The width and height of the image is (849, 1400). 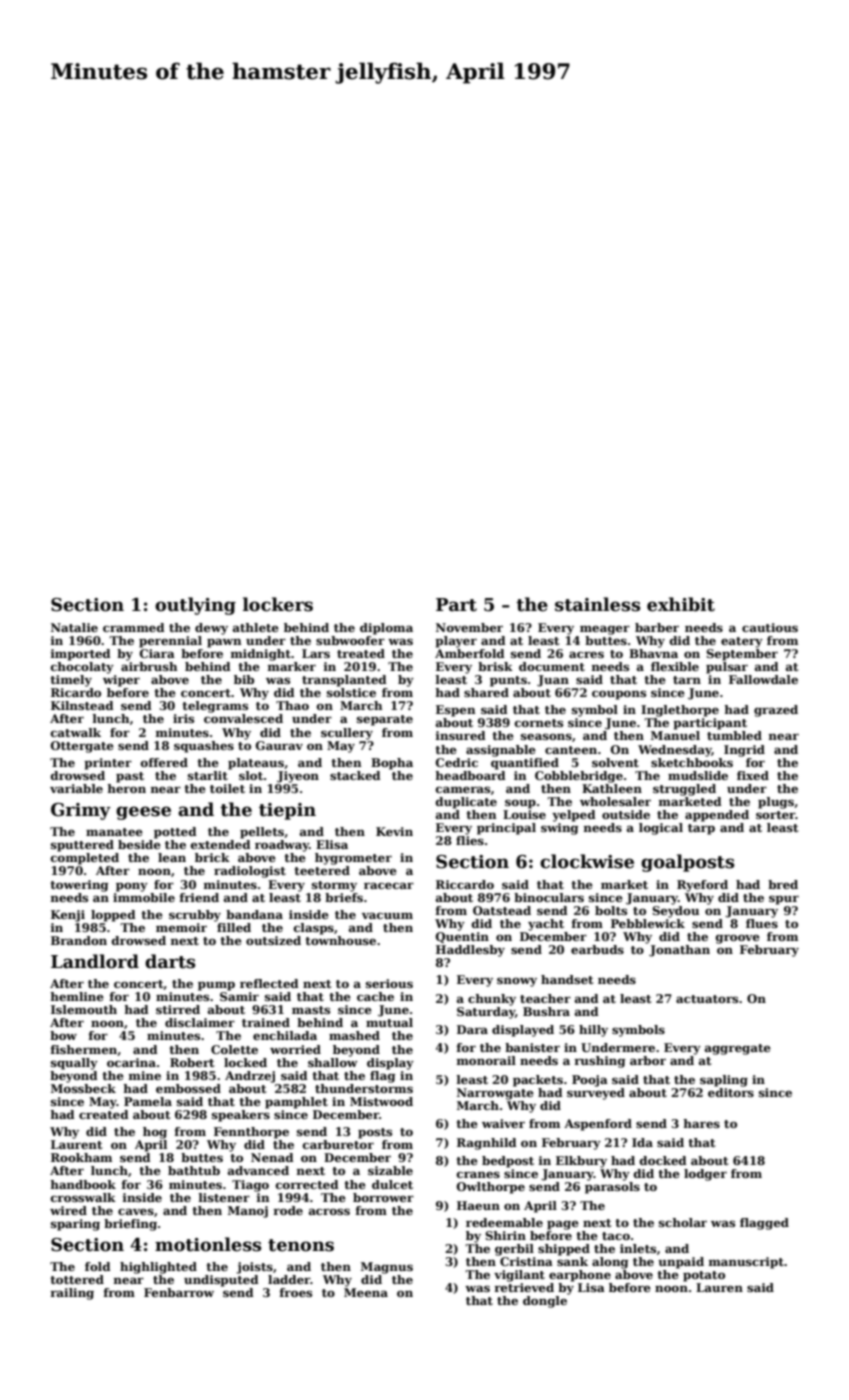 What do you see at coordinates (675, 735) in the image?
I see `Manuel` at bounding box center [675, 735].
